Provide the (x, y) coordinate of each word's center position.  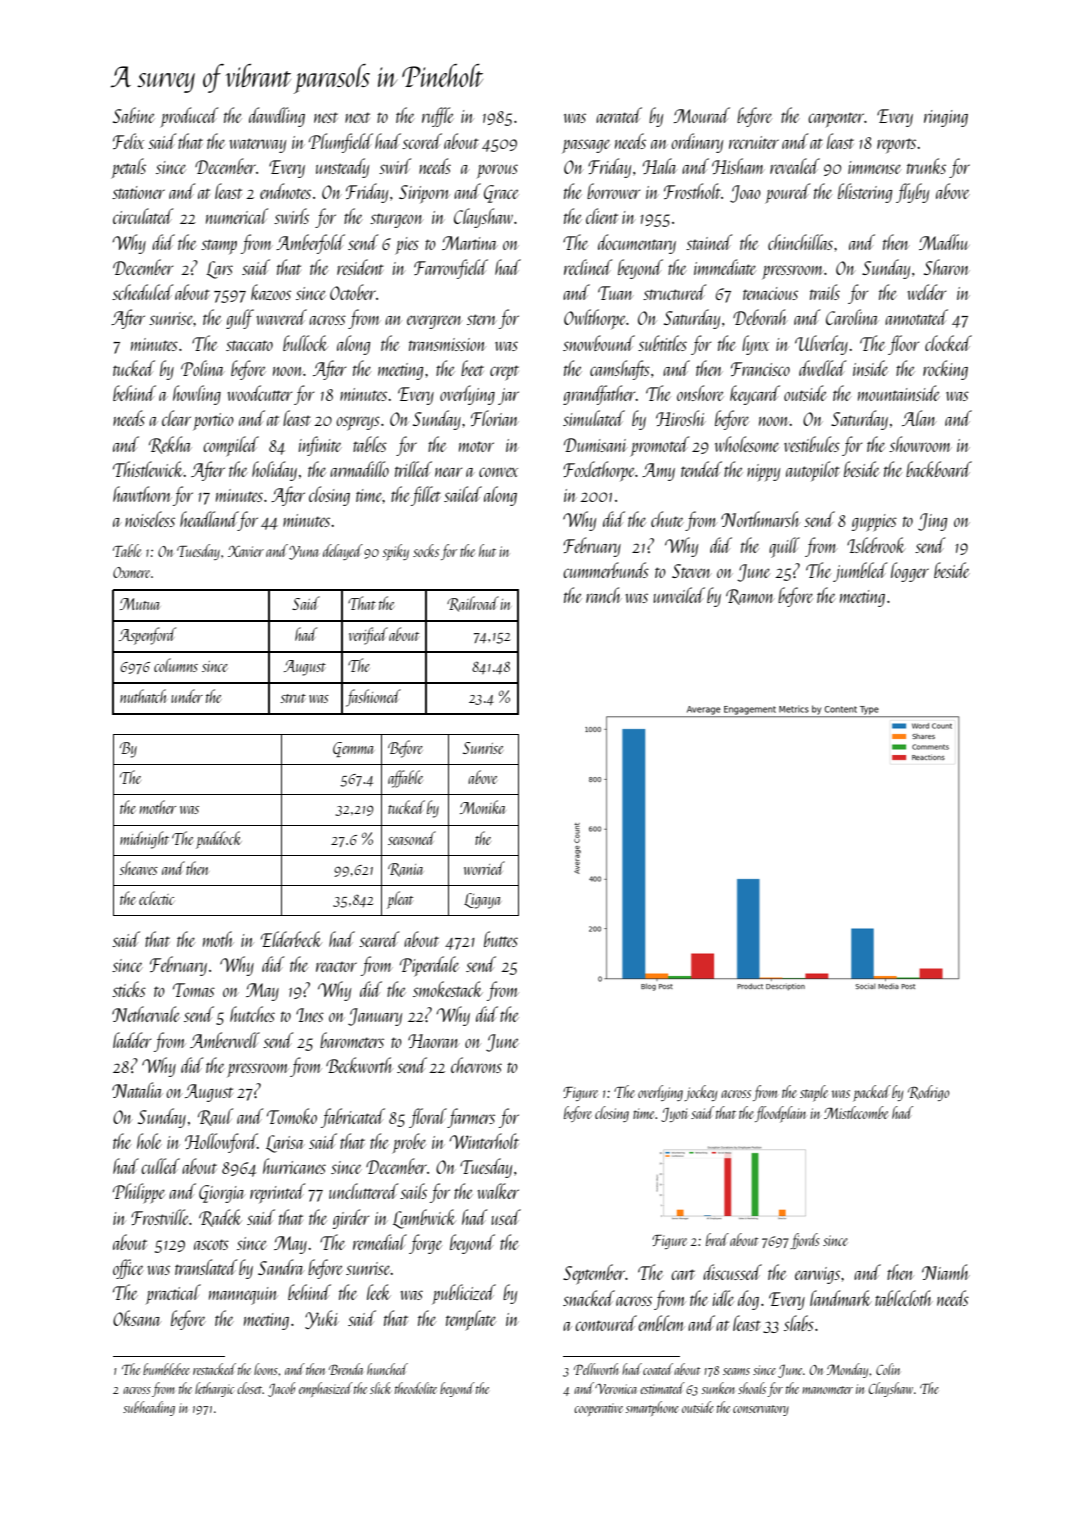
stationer (138, 192)
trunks (926, 166)
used (506, 1217)
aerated (619, 115)
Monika (483, 807)
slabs (799, 1323)
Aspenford (147, 636)
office (128, 1269)
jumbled (860, 572)
